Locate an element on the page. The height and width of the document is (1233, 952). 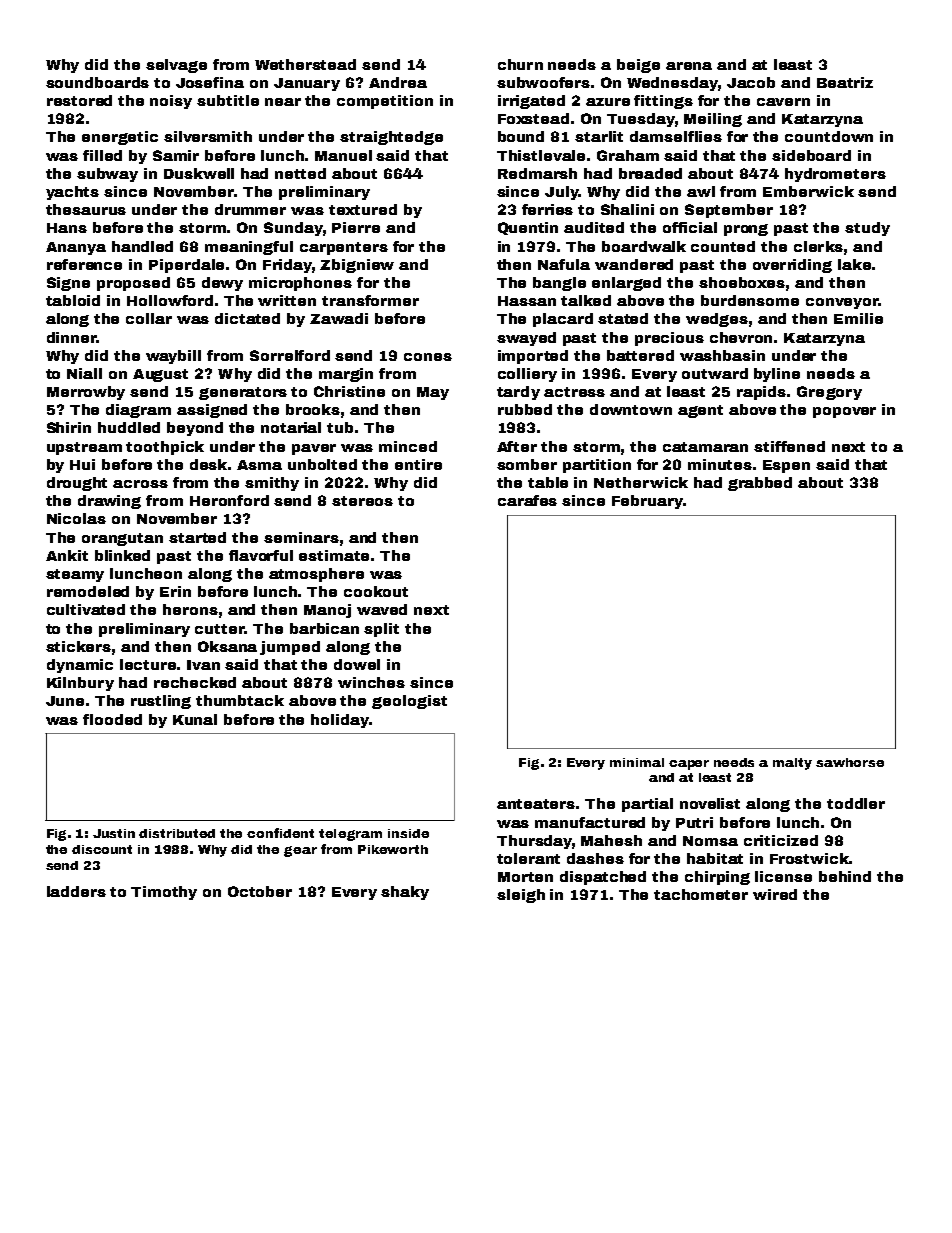
swayed is located at coordinates (526, 339).
